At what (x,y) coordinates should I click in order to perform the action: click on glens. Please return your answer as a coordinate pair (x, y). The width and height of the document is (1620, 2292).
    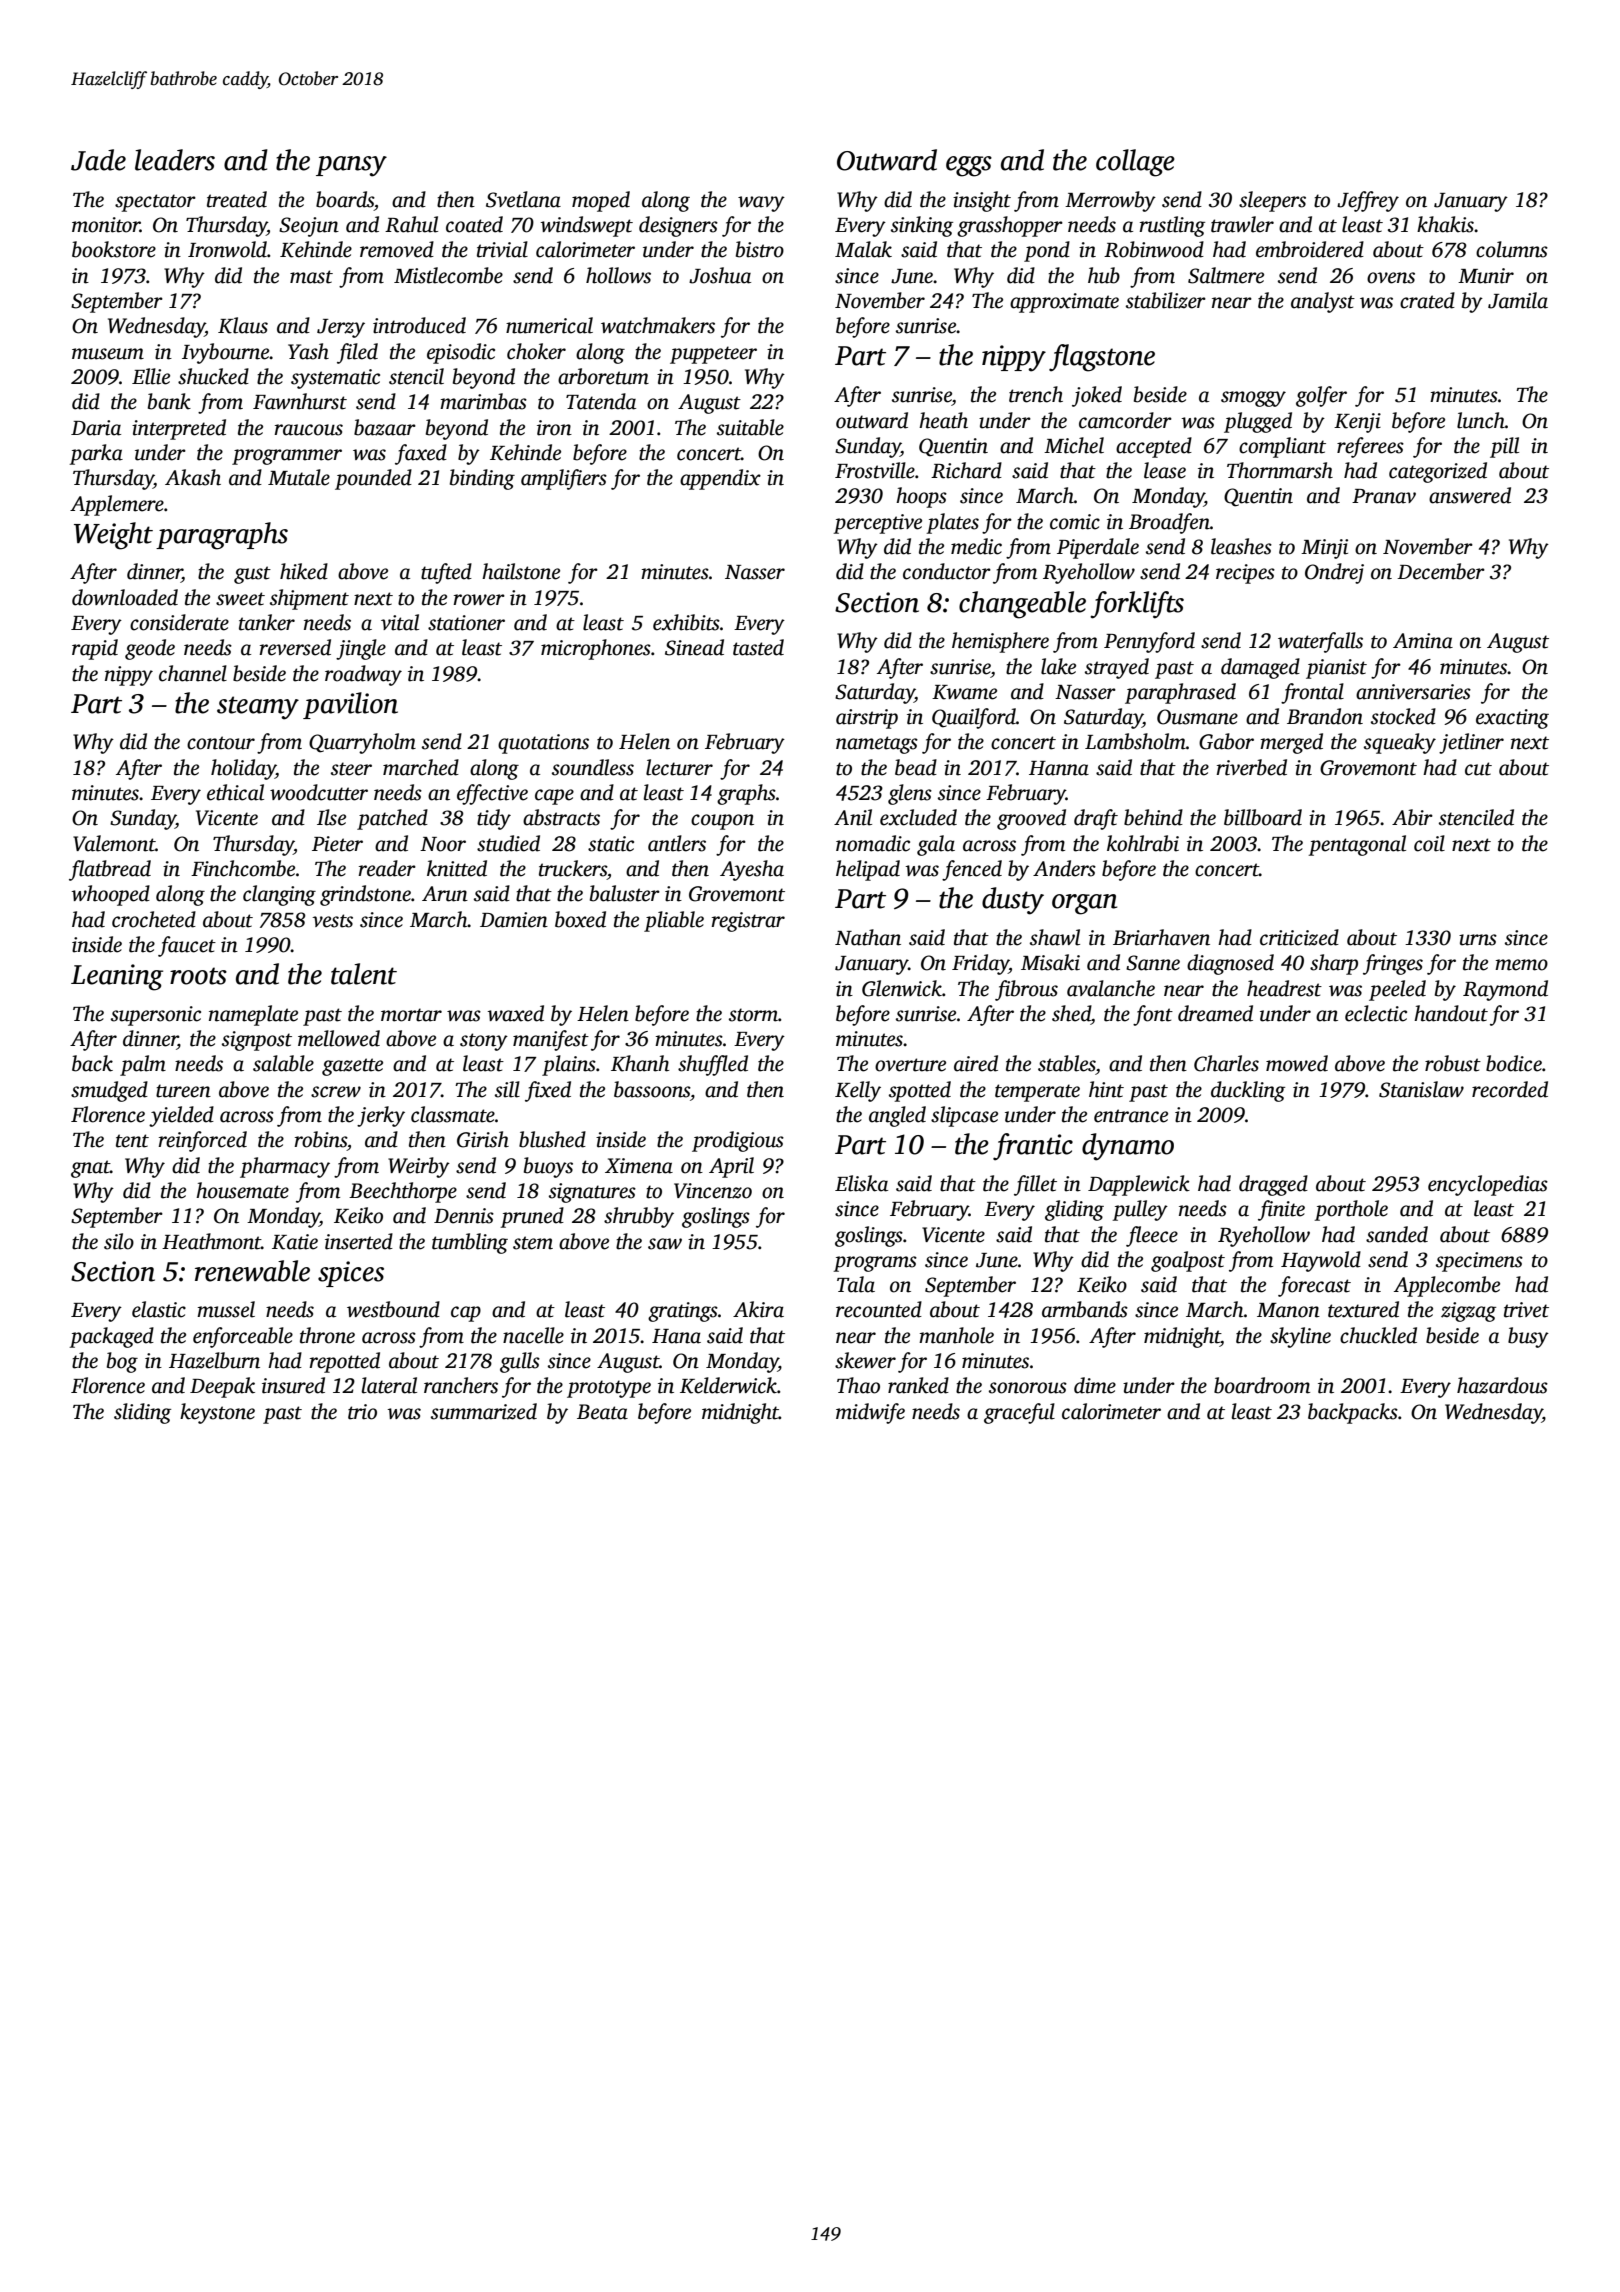
    Looking at the image, I should click on (910, 794).
